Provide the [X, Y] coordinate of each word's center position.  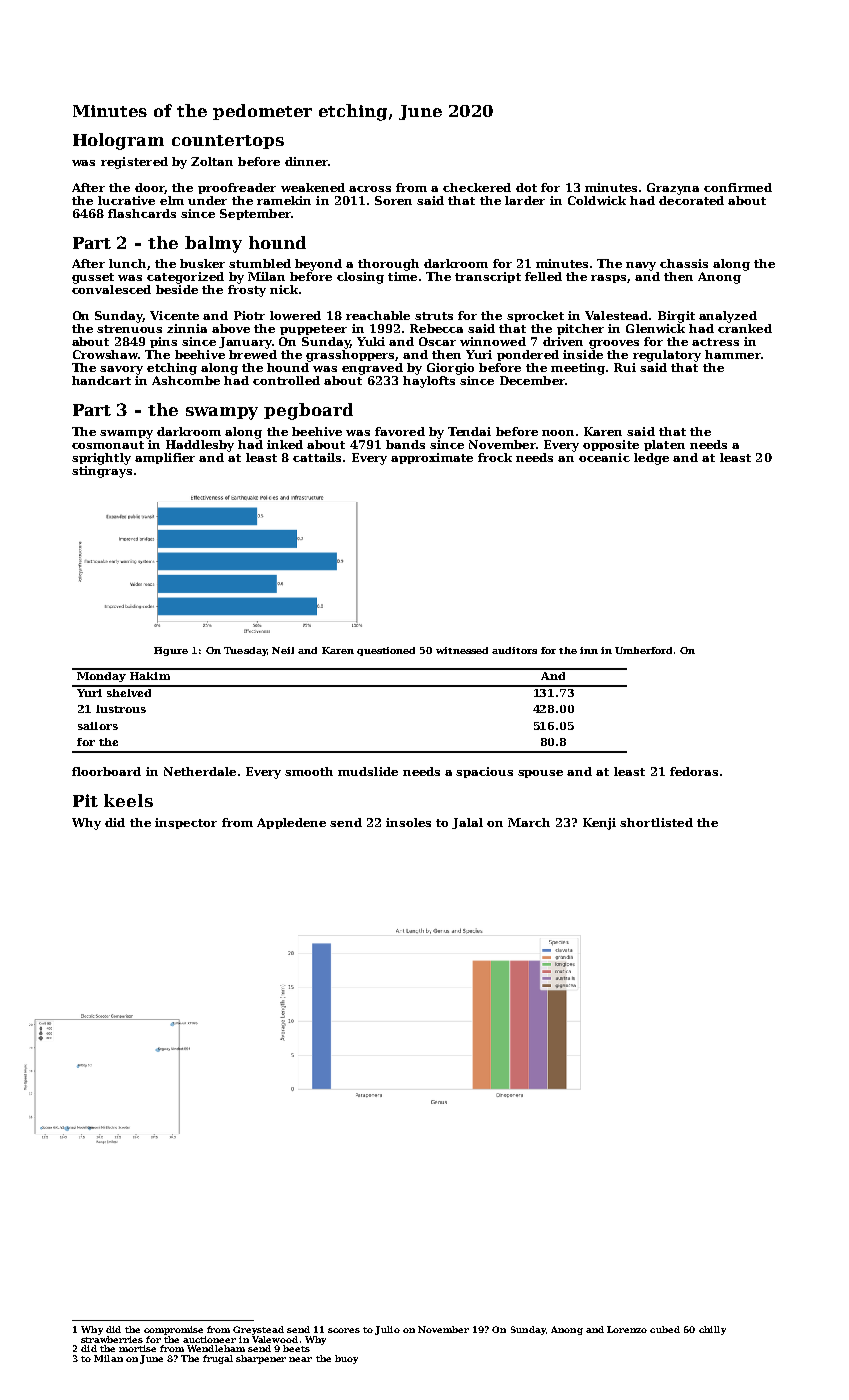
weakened [313, 187]
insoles [408, 822]
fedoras [694, 771]
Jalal [467, 823]
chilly [712, 1330]
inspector [186, 823]
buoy [346, 1359]
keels [128, 800]
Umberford [643, 650]
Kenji [599, 824]
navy [641, 266]
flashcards [142, 213]
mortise [137, 1348]
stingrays [102, 472]
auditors [514, 650]
